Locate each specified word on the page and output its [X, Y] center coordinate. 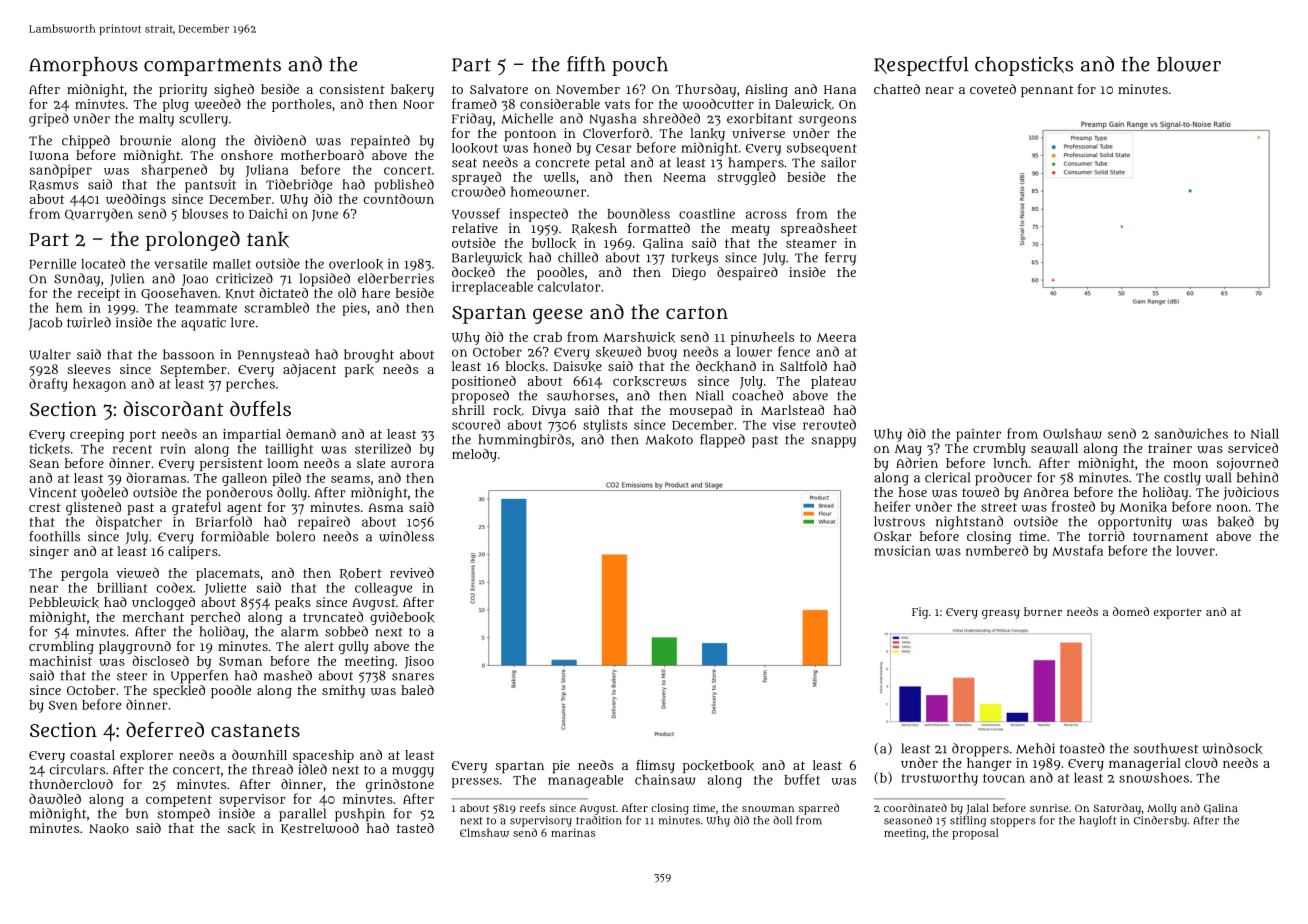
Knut [240, 294]
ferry [840, 259]
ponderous [239, 494]
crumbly [999, 449]
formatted [659, 228]
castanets [255, 730]
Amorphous [83, 66]
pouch [640, 66]
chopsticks [1024, 66]
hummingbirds [524, 441]
